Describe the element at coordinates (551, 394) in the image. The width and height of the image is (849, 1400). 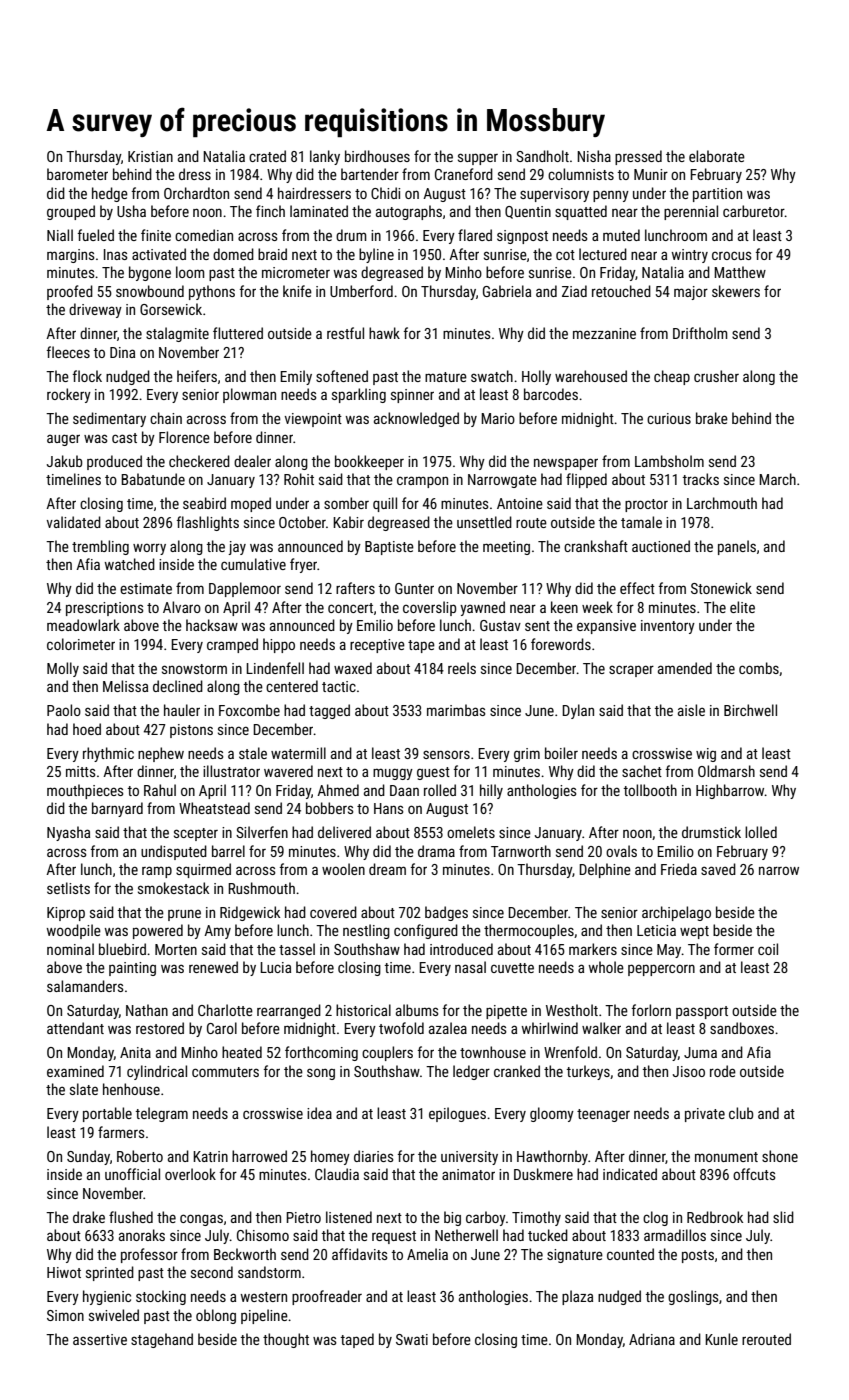
I see `barcodes` at that location.
